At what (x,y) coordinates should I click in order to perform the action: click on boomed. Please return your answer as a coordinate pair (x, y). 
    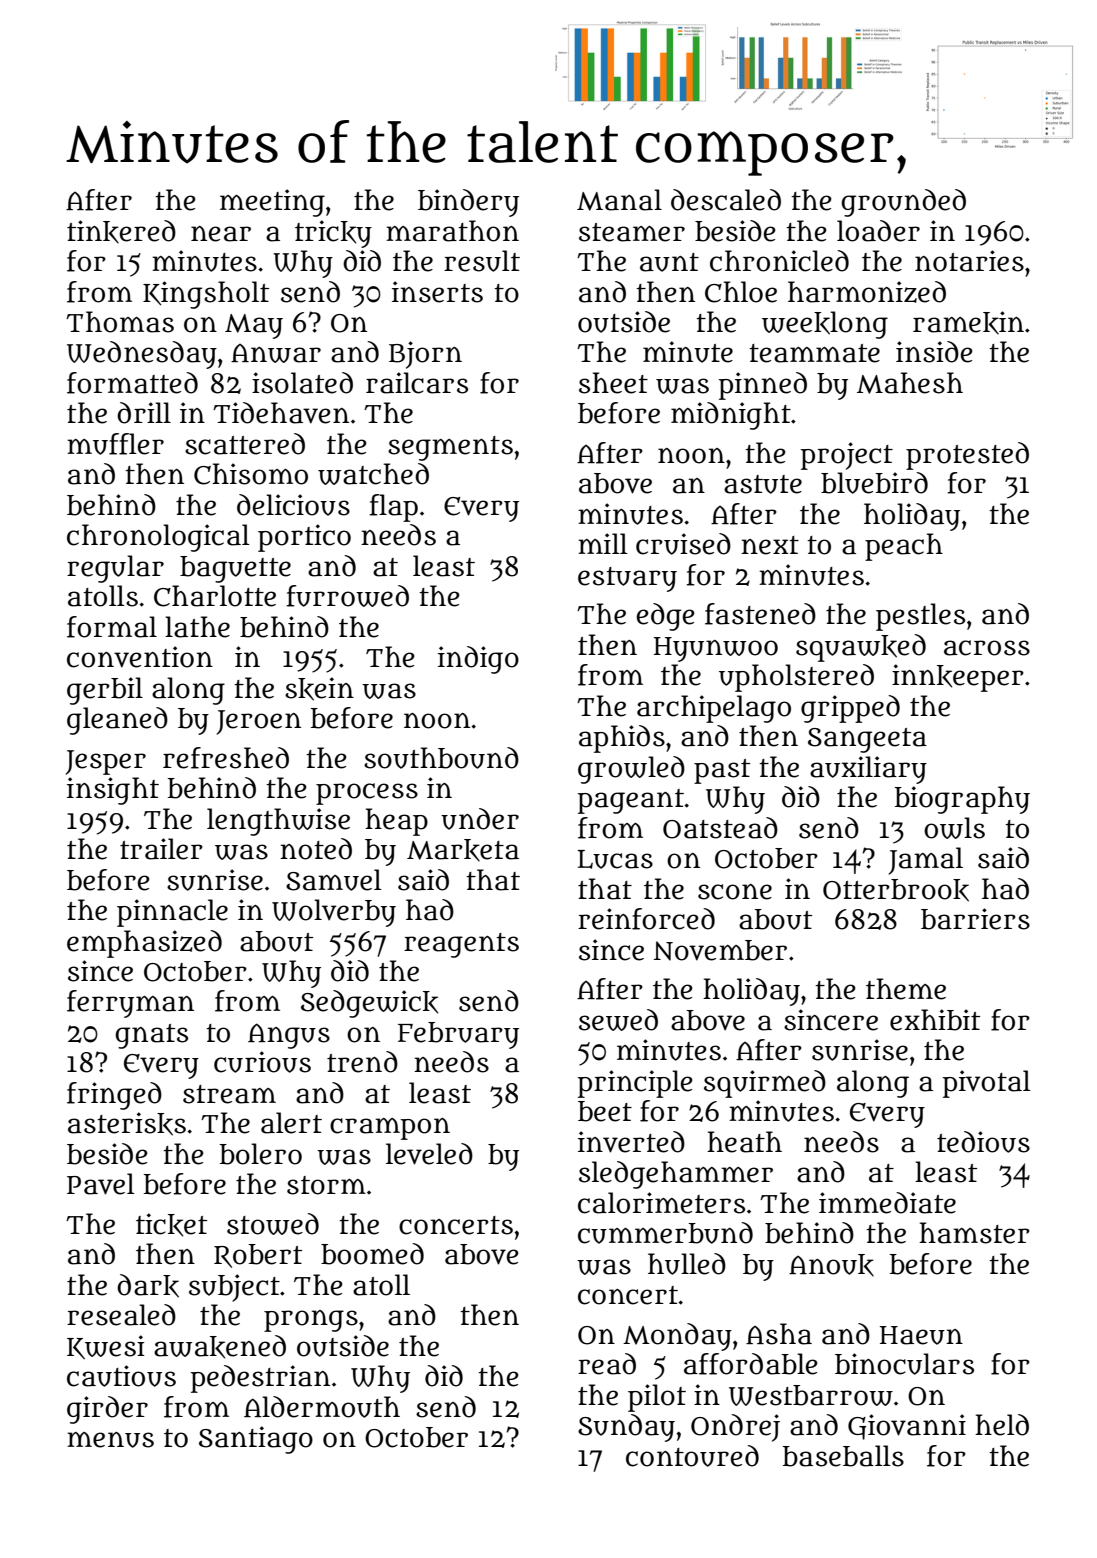
    Looking at the image, I should click on (372, 1254).
